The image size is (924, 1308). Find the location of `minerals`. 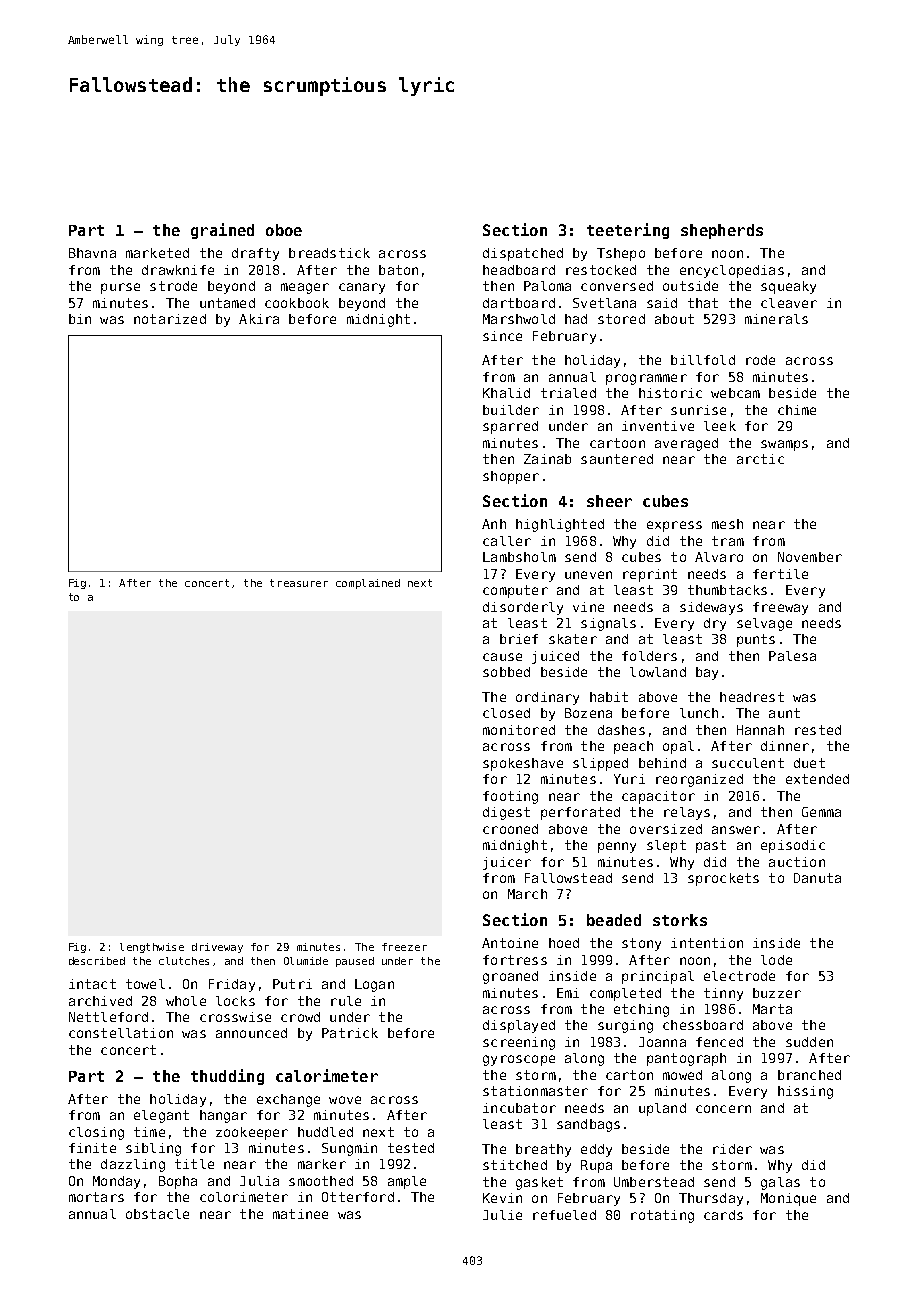

minerals is located at coordinates (776, 319).
